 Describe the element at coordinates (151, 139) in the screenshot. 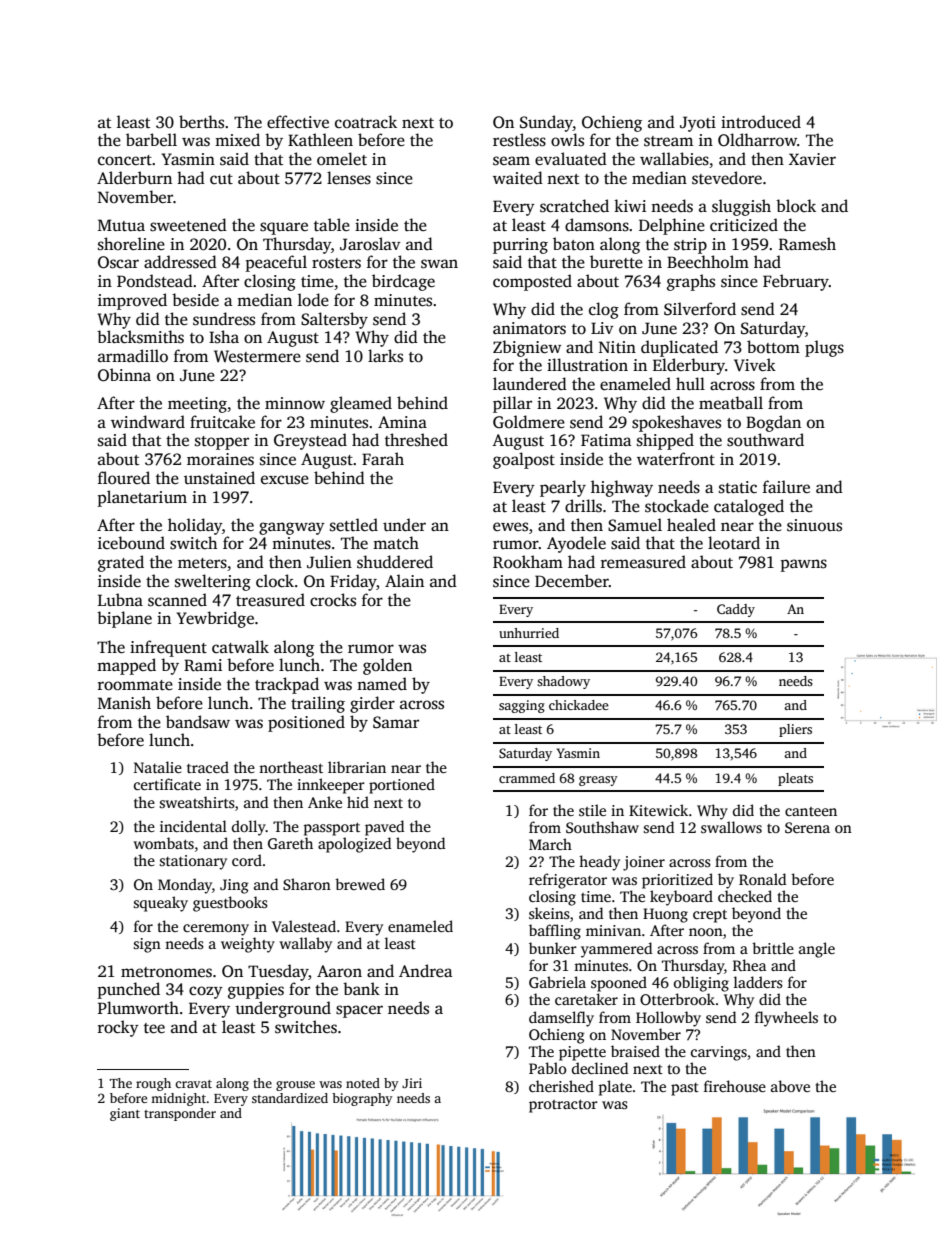

I see `barbell` at that location.
